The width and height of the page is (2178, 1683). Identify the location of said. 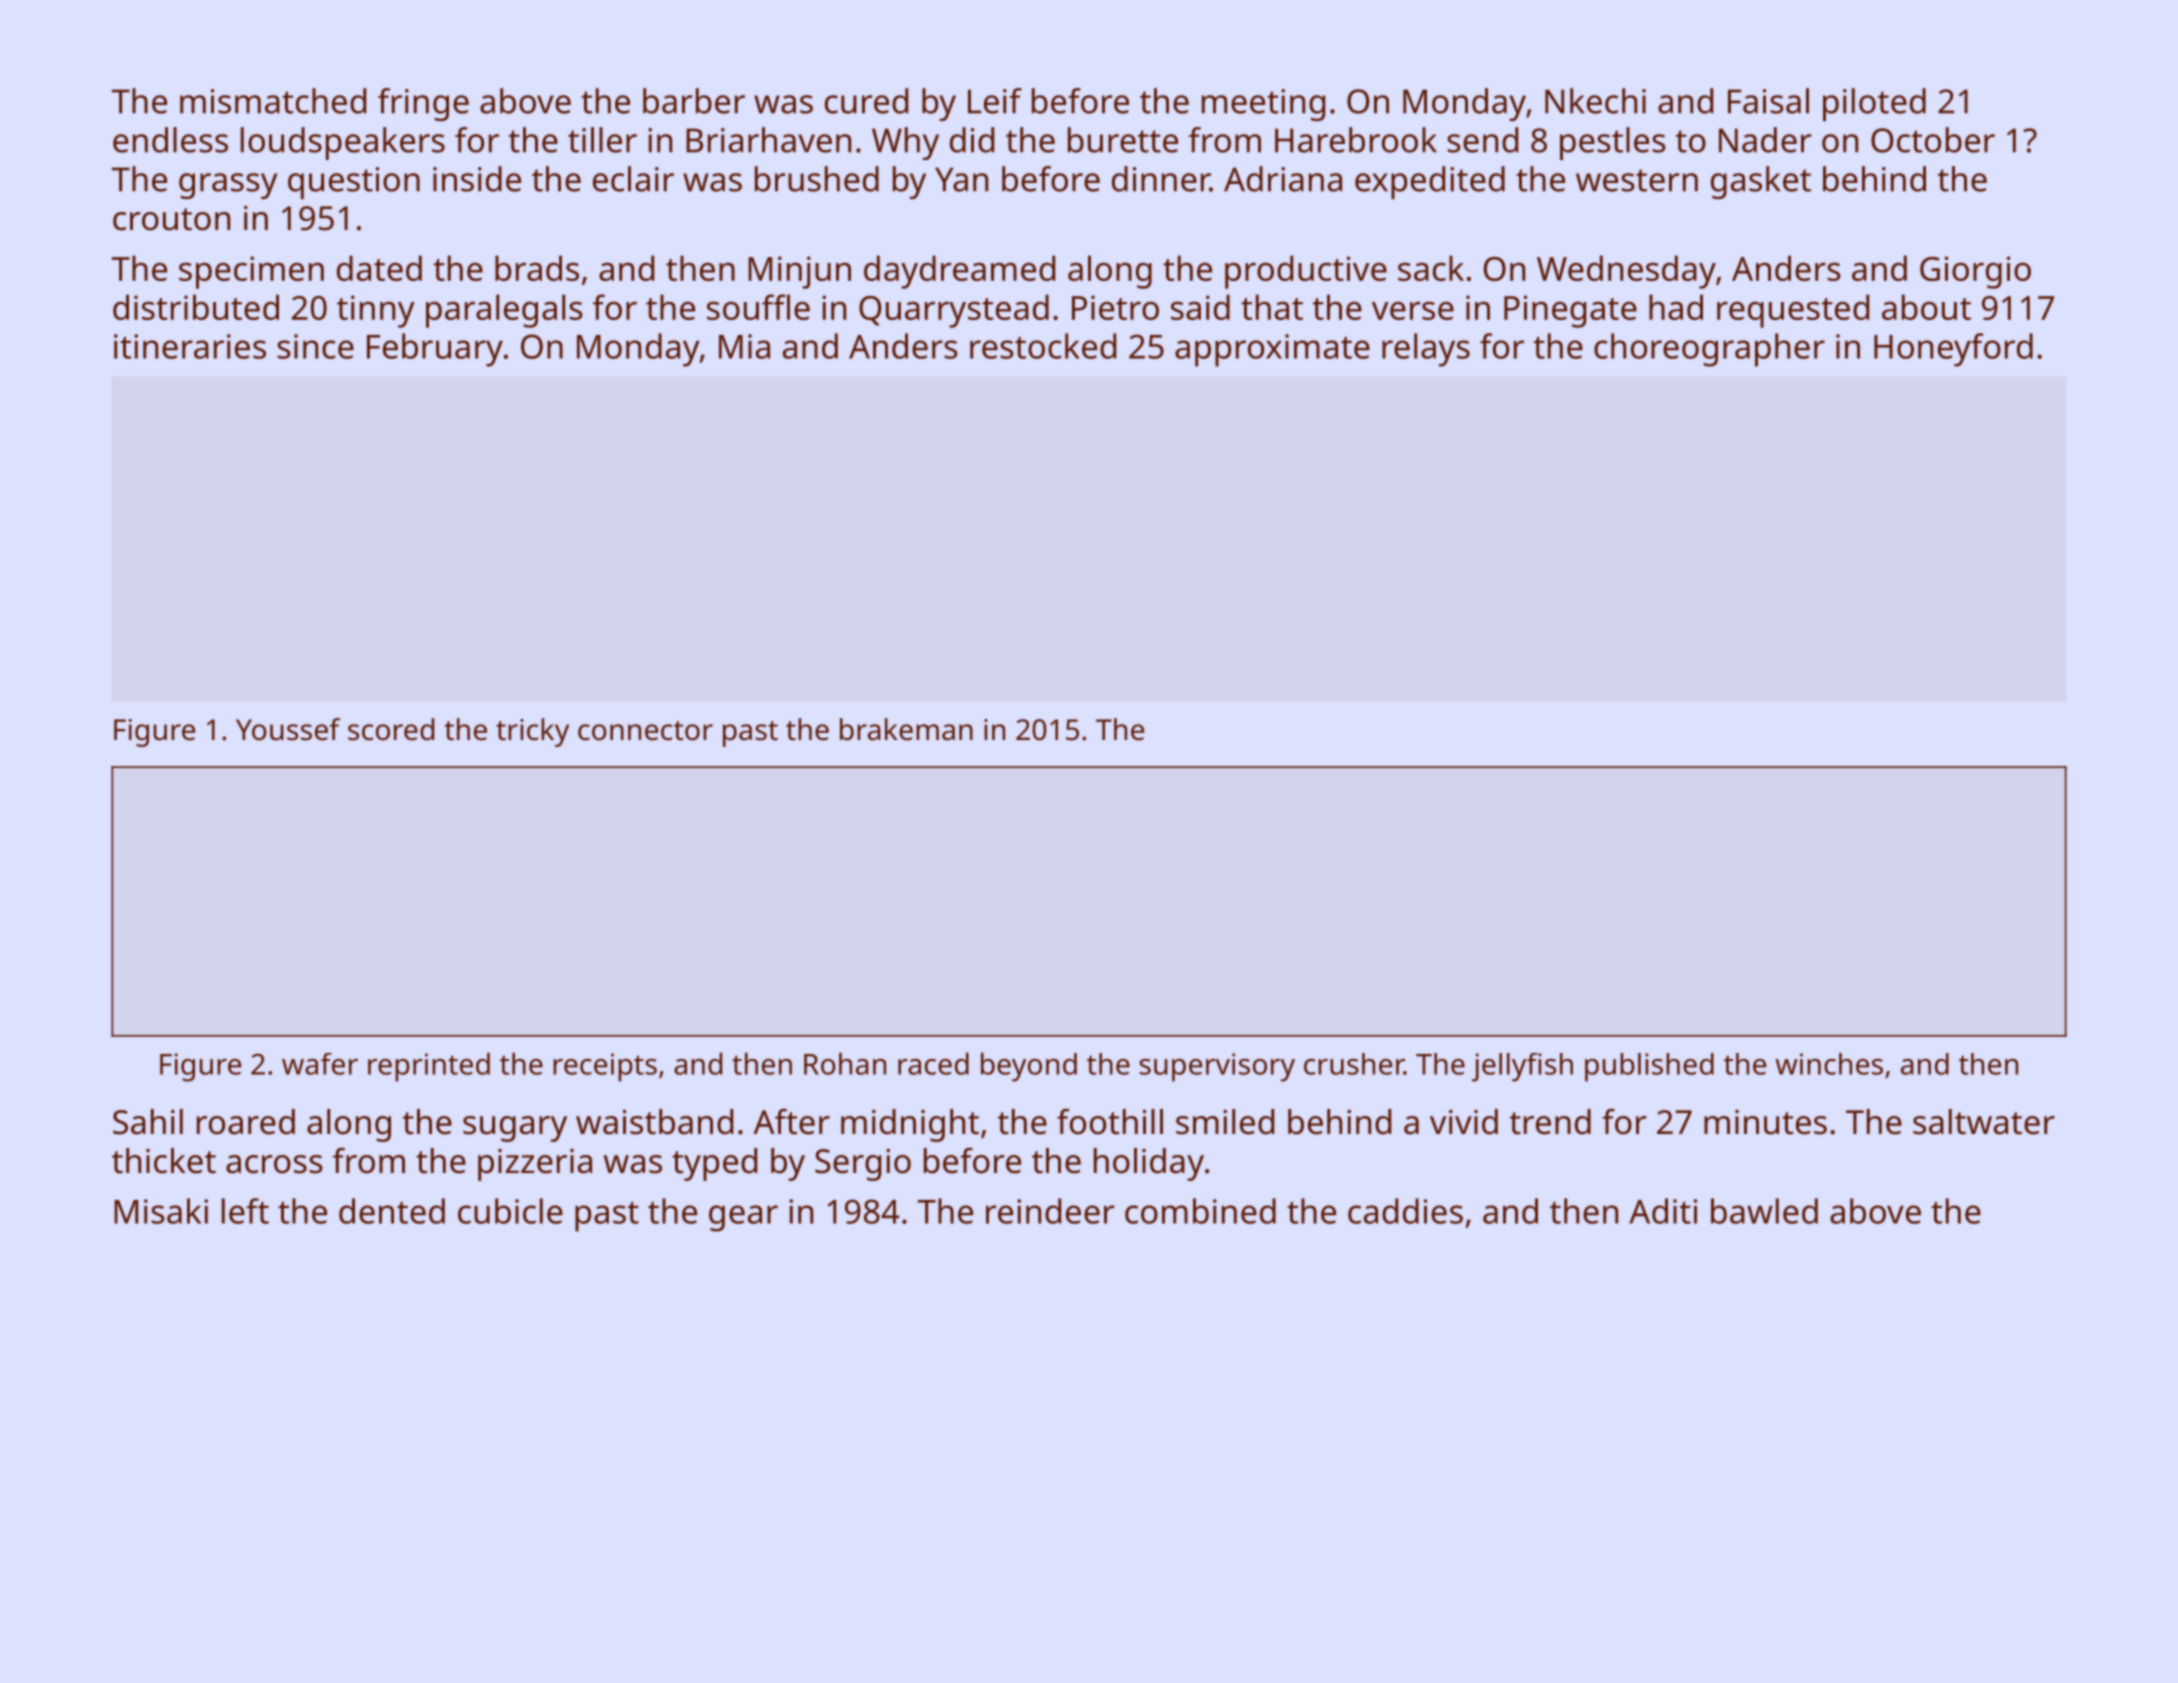
(1200, 307).
